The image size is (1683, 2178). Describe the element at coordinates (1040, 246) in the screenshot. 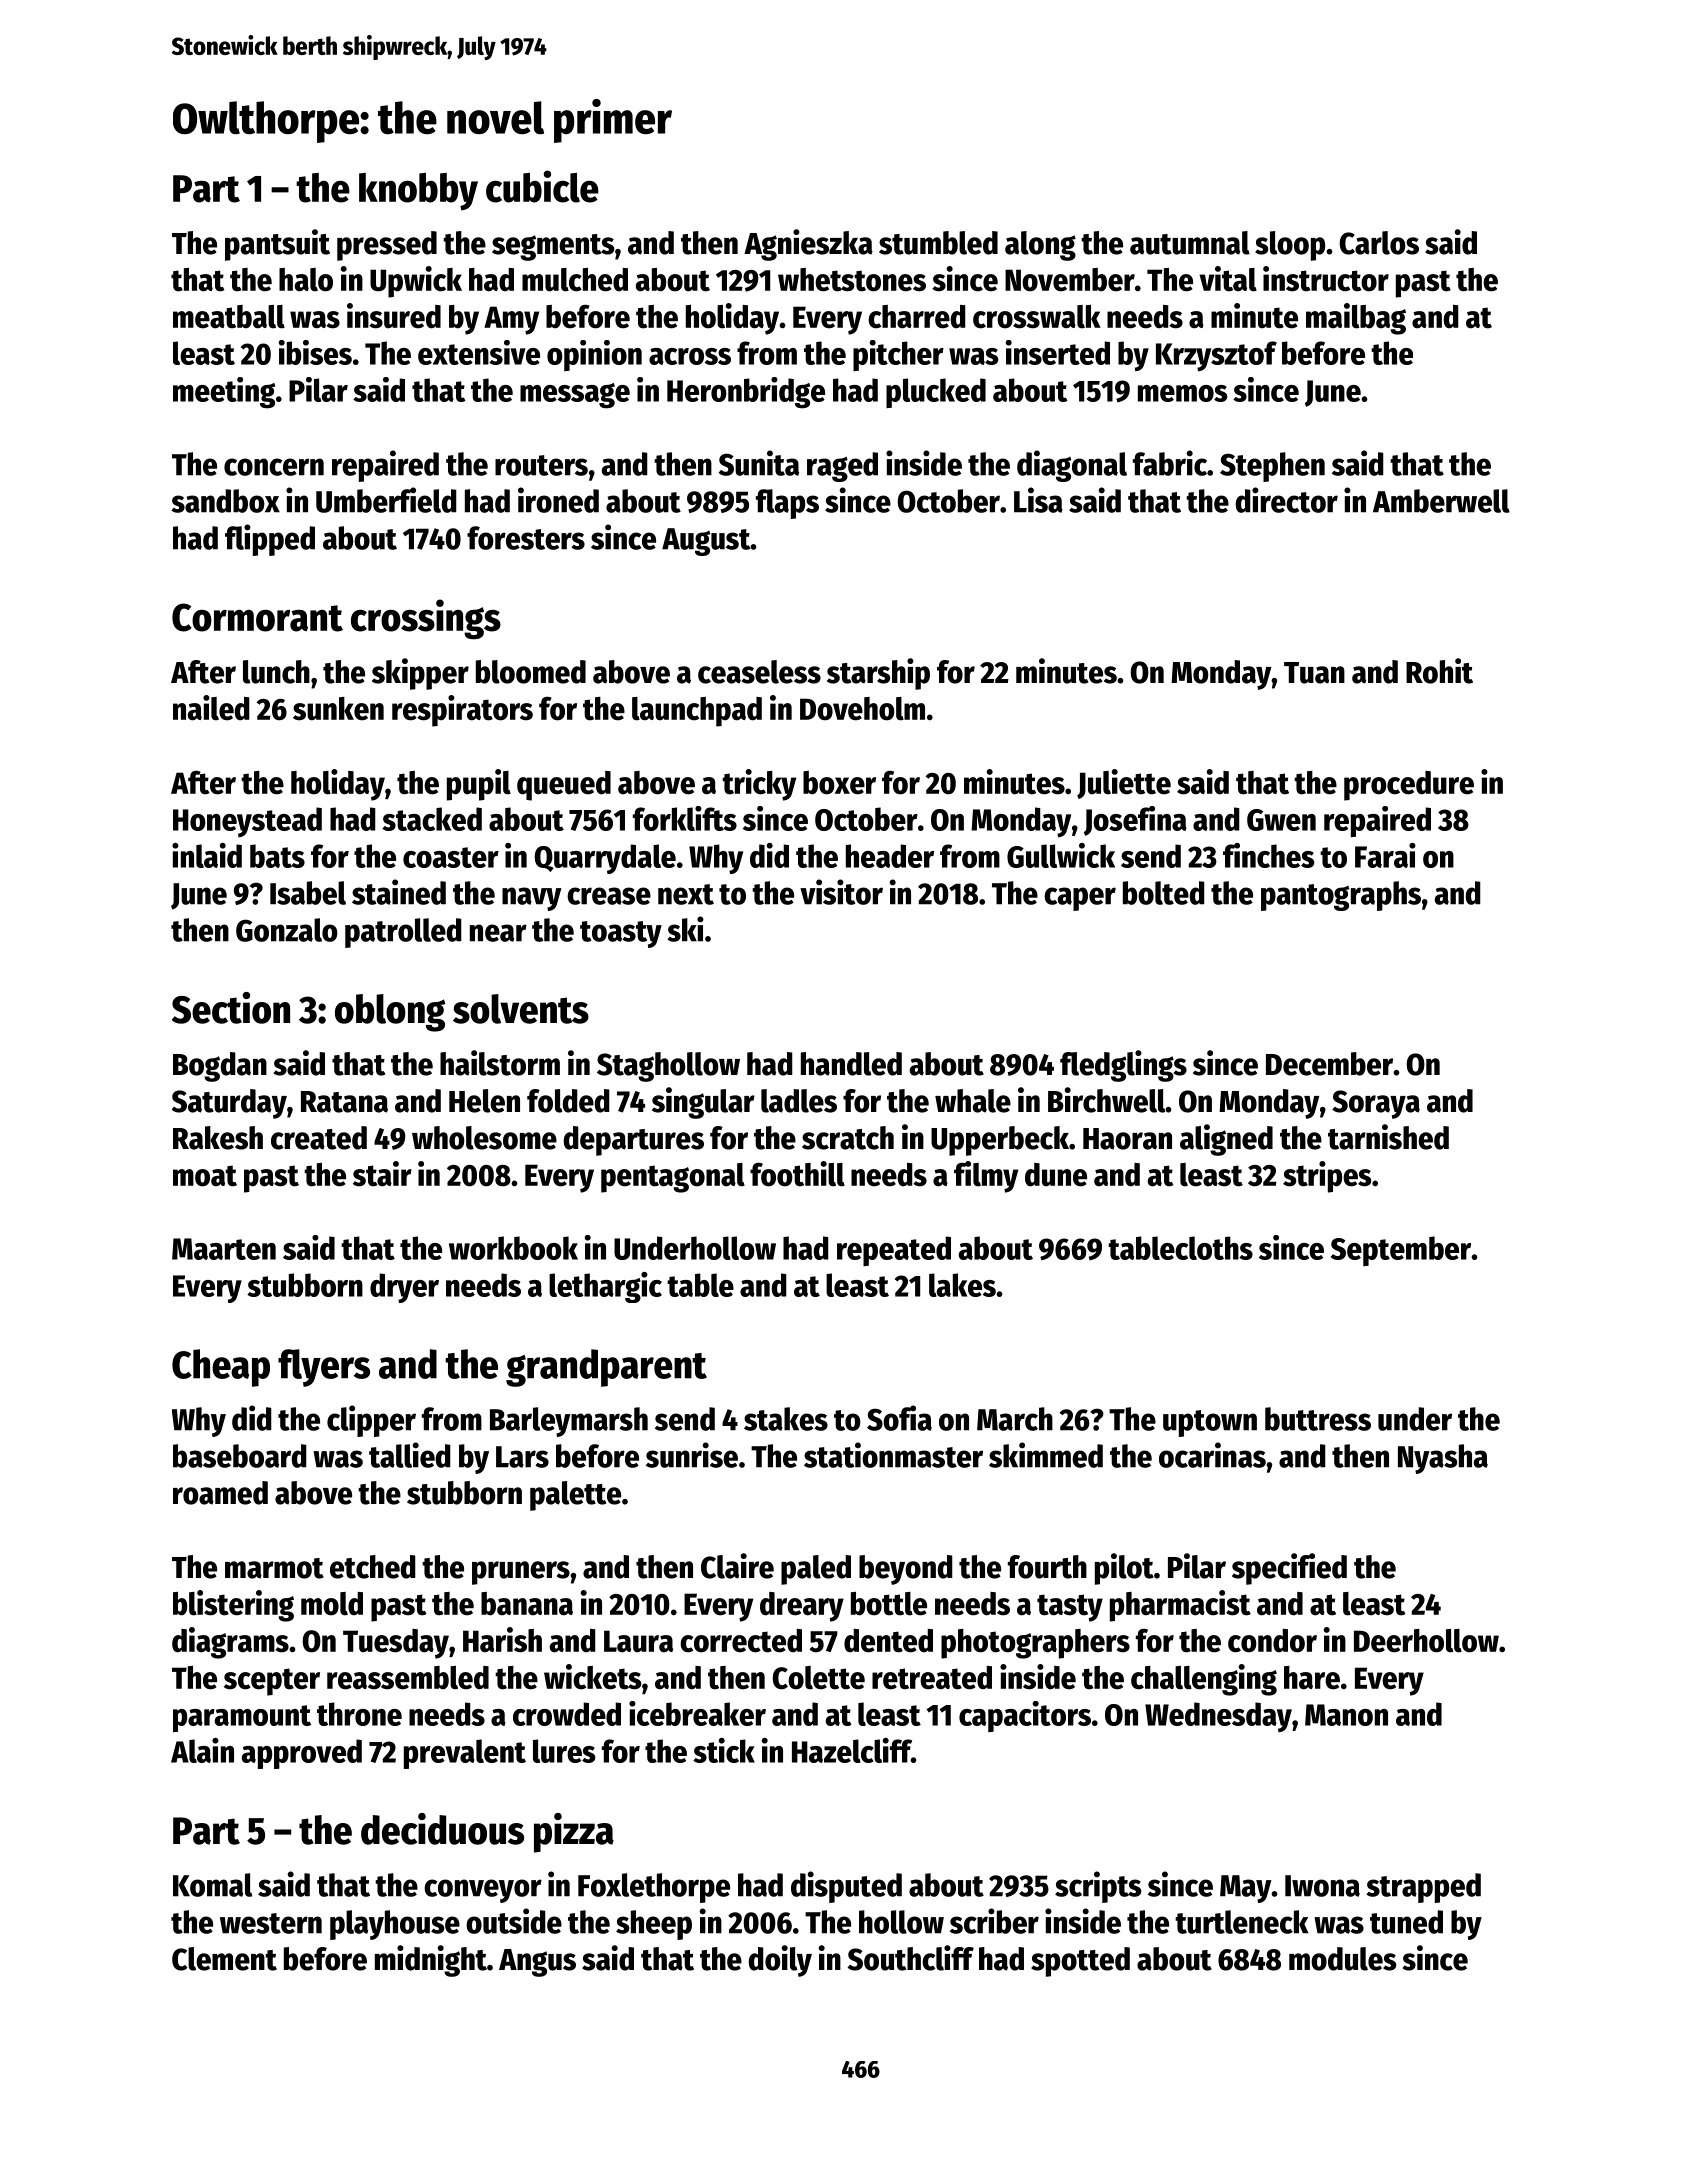

I see `along` at that location.
